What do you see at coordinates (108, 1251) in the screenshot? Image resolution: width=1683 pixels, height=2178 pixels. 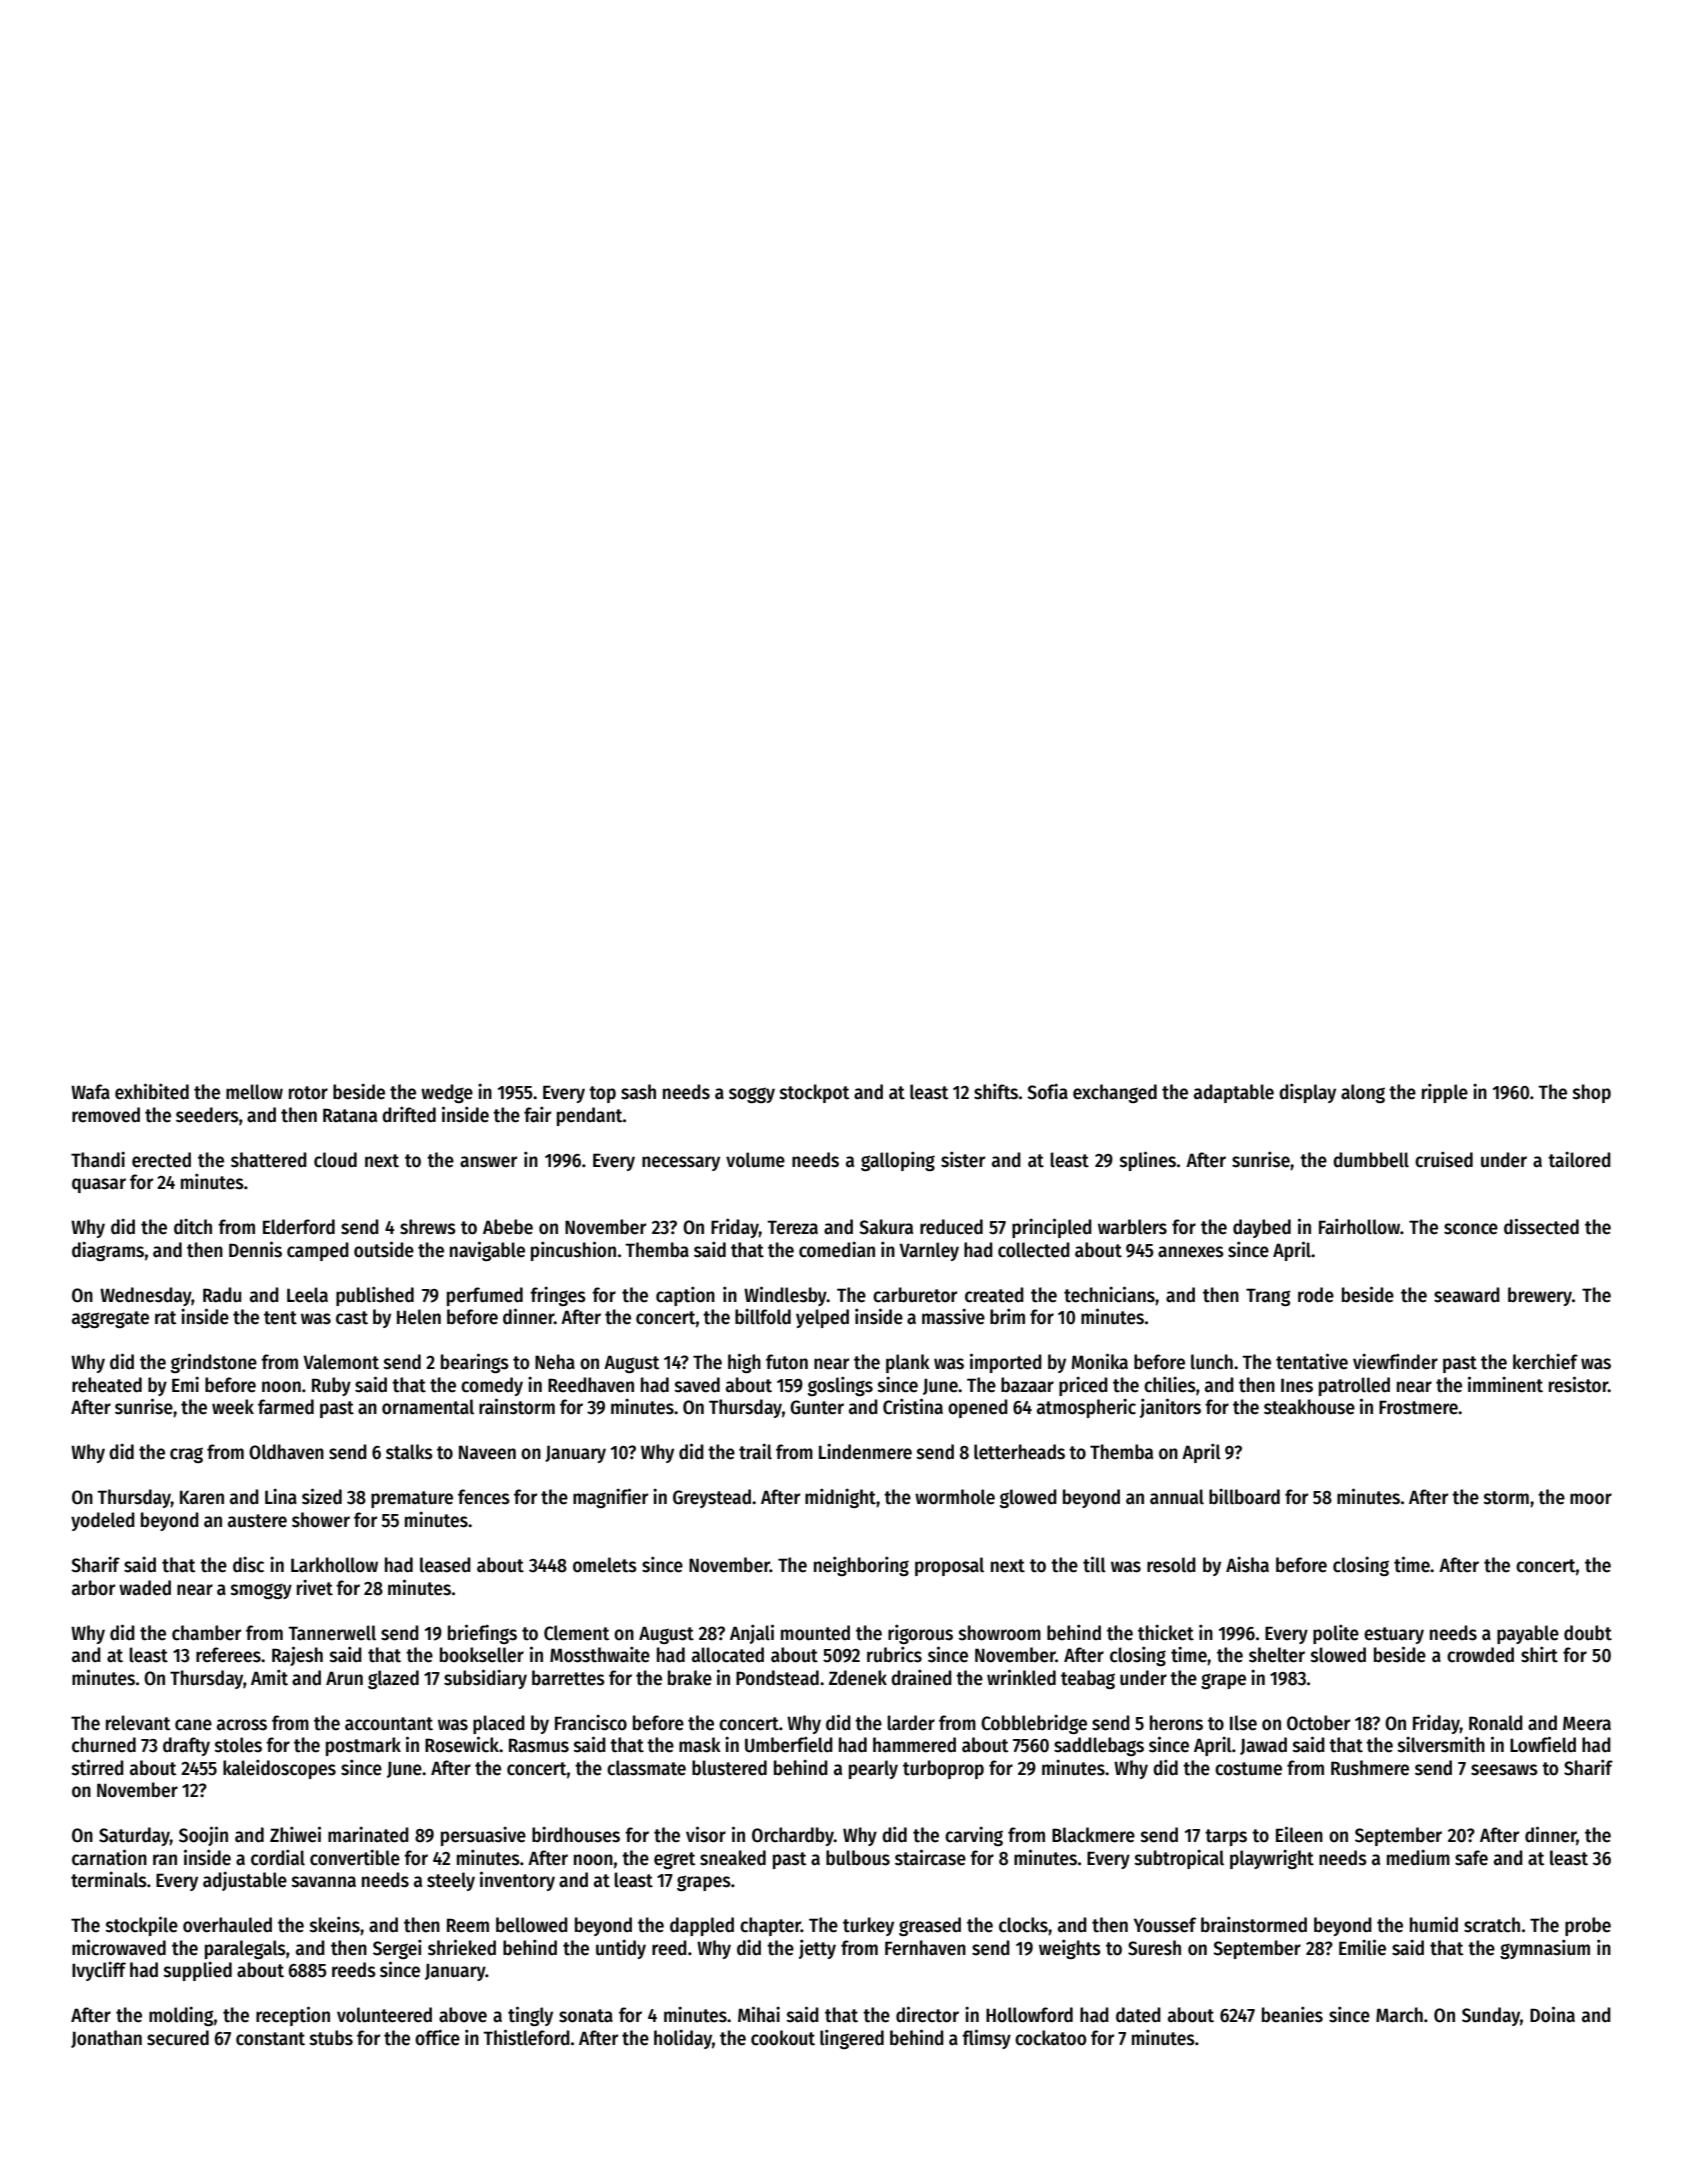 I see `diagrams` at bounding box center [108, 1251].
